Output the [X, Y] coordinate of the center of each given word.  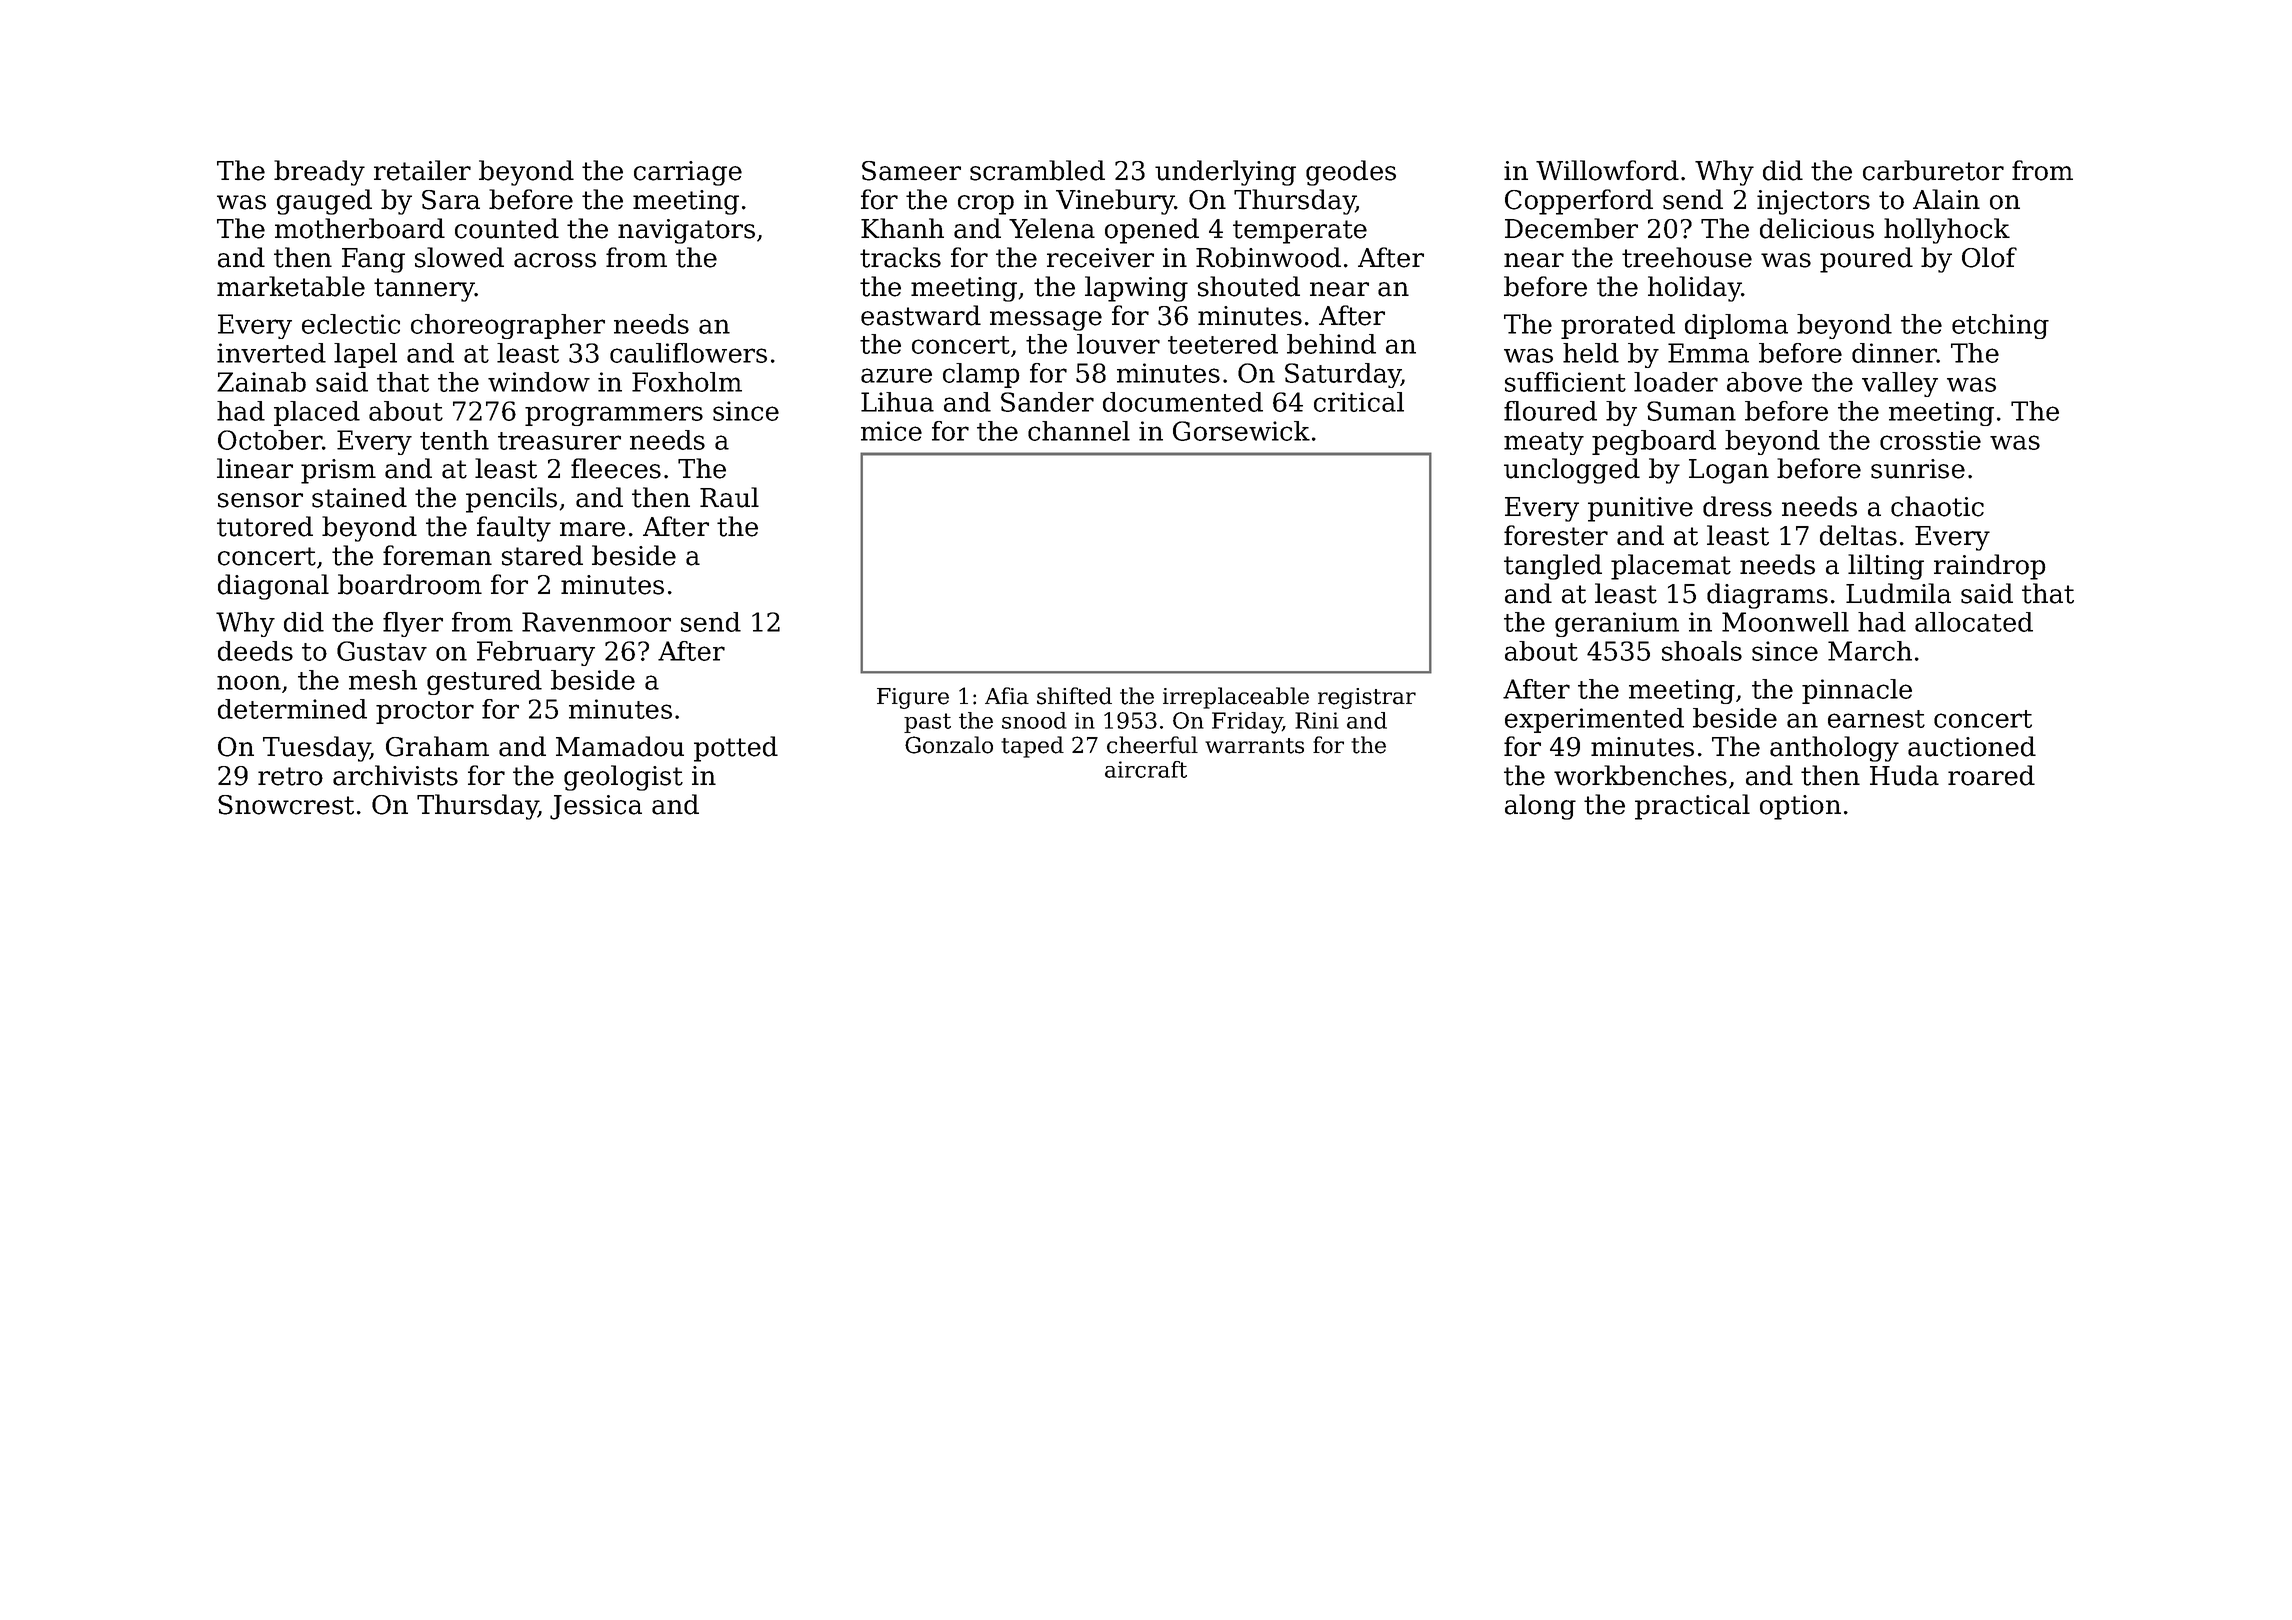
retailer [422, 170]
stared [542, 555]
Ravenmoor [596, 622]
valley [1900, 384]
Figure [913, 698]
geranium [1617, 624]
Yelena [1052, 228]
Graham [437, 746]
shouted [1249, 286]
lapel [365, 355]
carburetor [1933, 170]
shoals [1702, 651]
